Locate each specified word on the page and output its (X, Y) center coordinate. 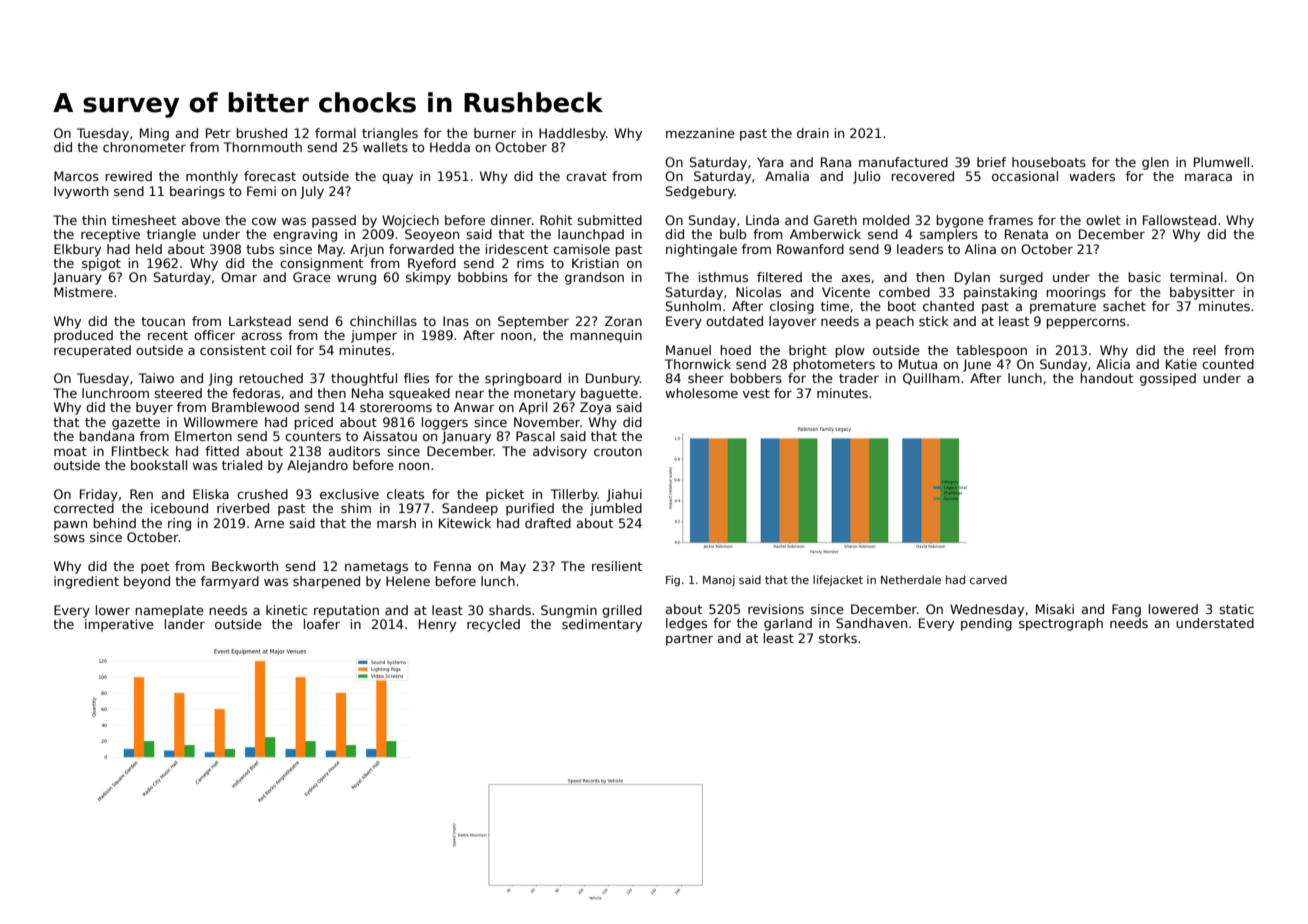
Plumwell (1221, 162)
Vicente (846, 292)
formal (335, 133)
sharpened (326, 582)
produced (83, 336)
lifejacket (838, 580)
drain (813, 133)
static (1236, 609)
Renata (1026, 234)
